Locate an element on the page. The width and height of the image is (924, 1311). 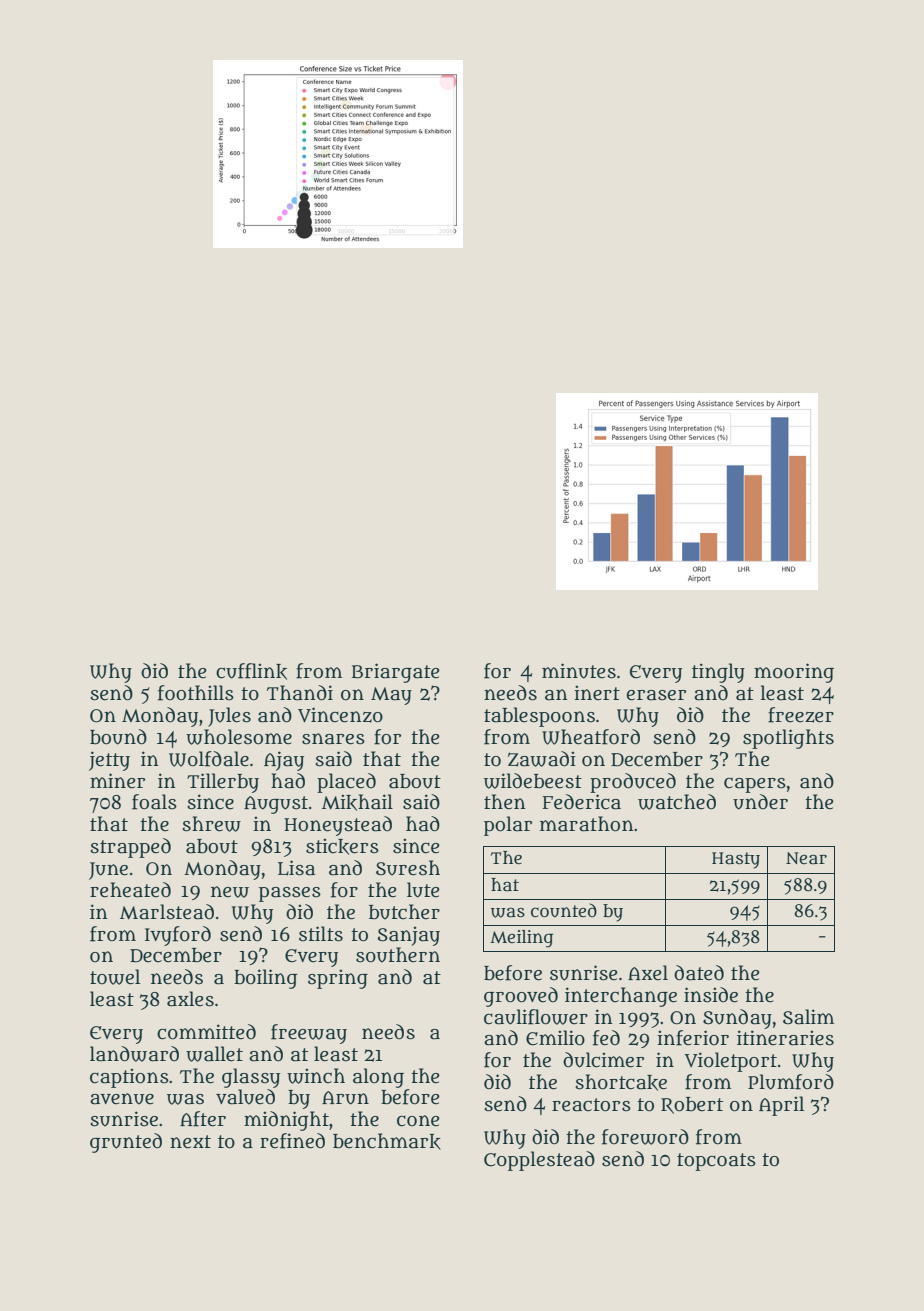
capers is located at coordinates (755, 785).
